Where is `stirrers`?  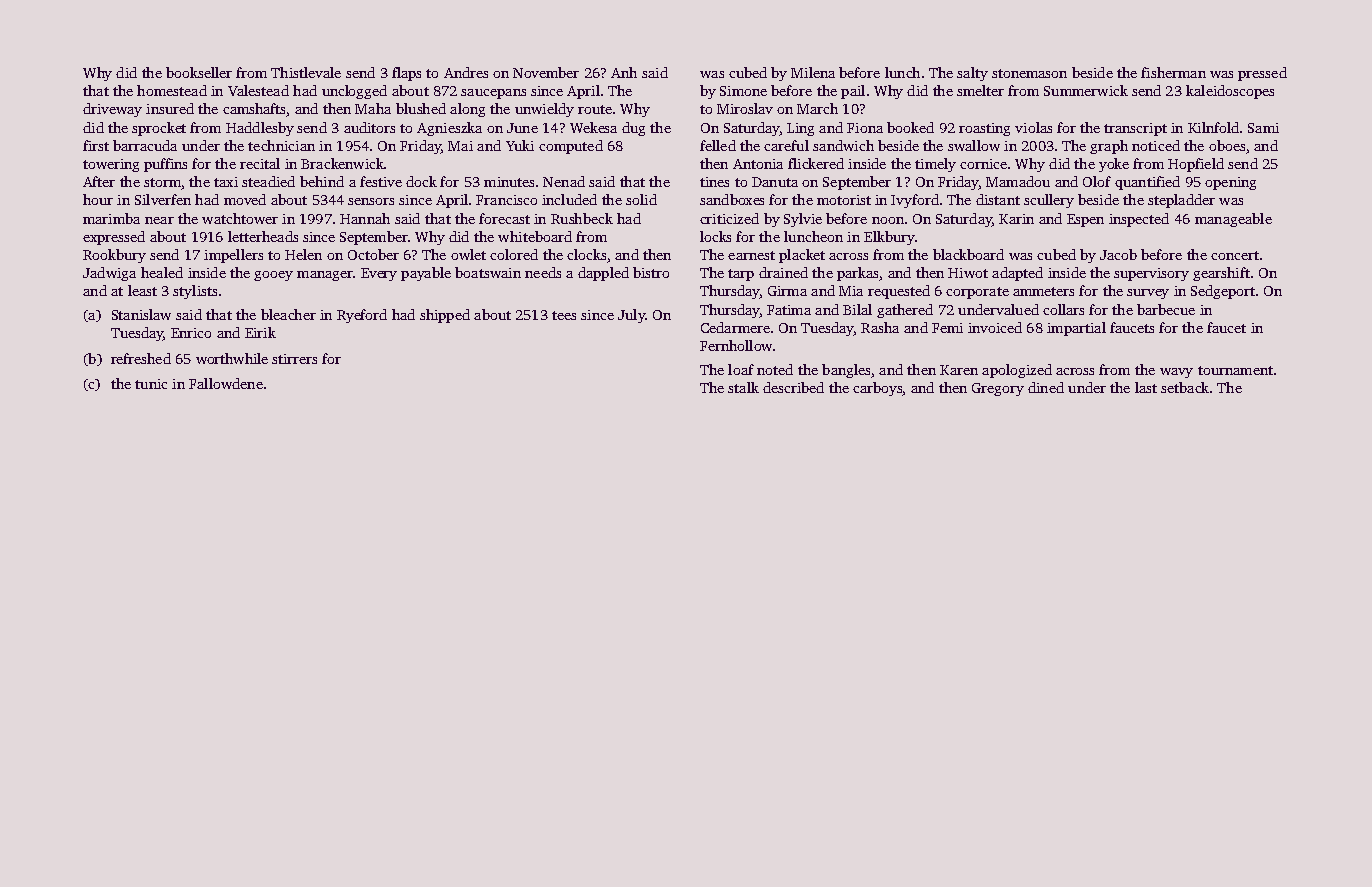
stirrers is located at coordinates (294, 359).
